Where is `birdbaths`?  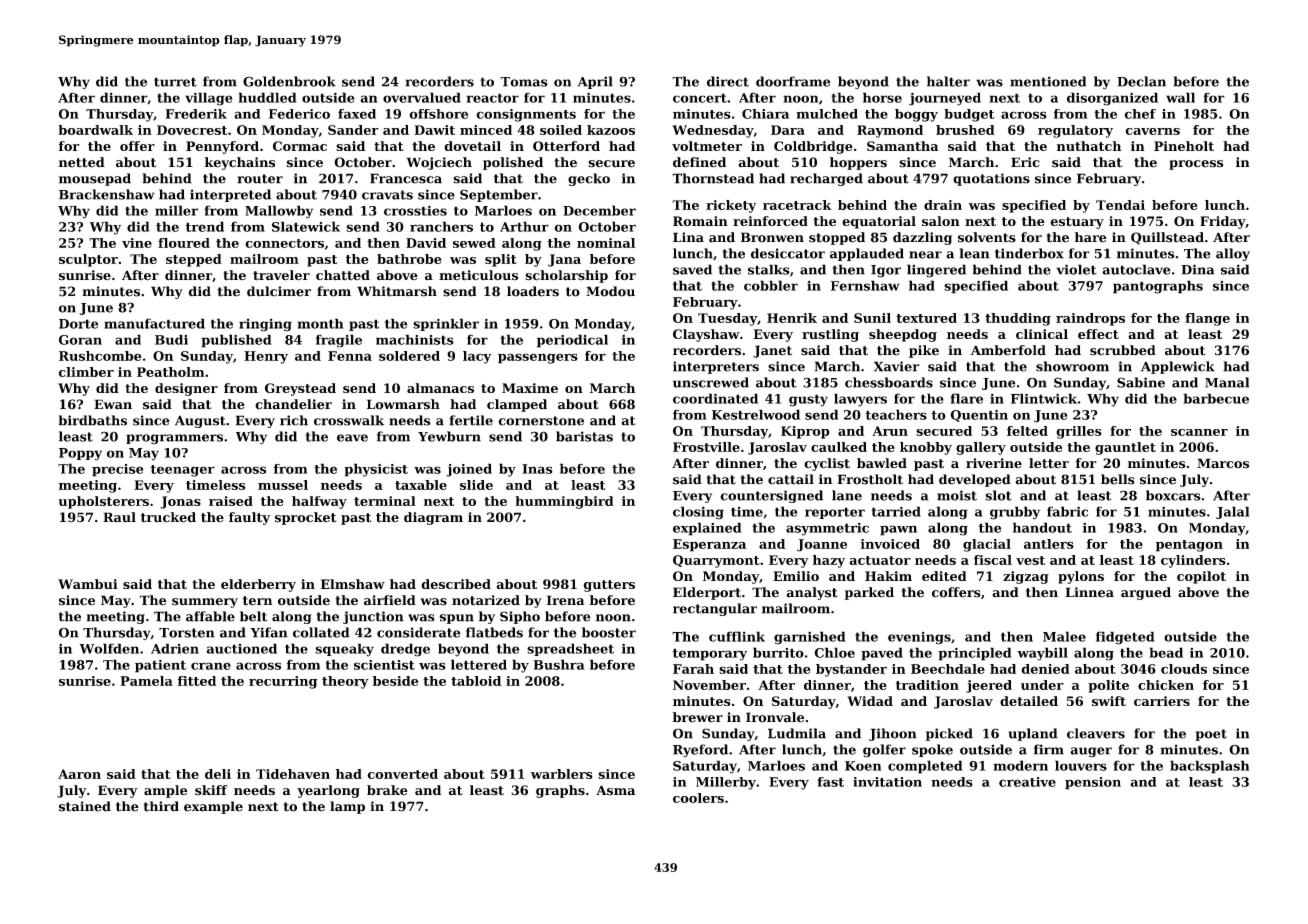 birdbaths is located at coordinates (93, 420).
